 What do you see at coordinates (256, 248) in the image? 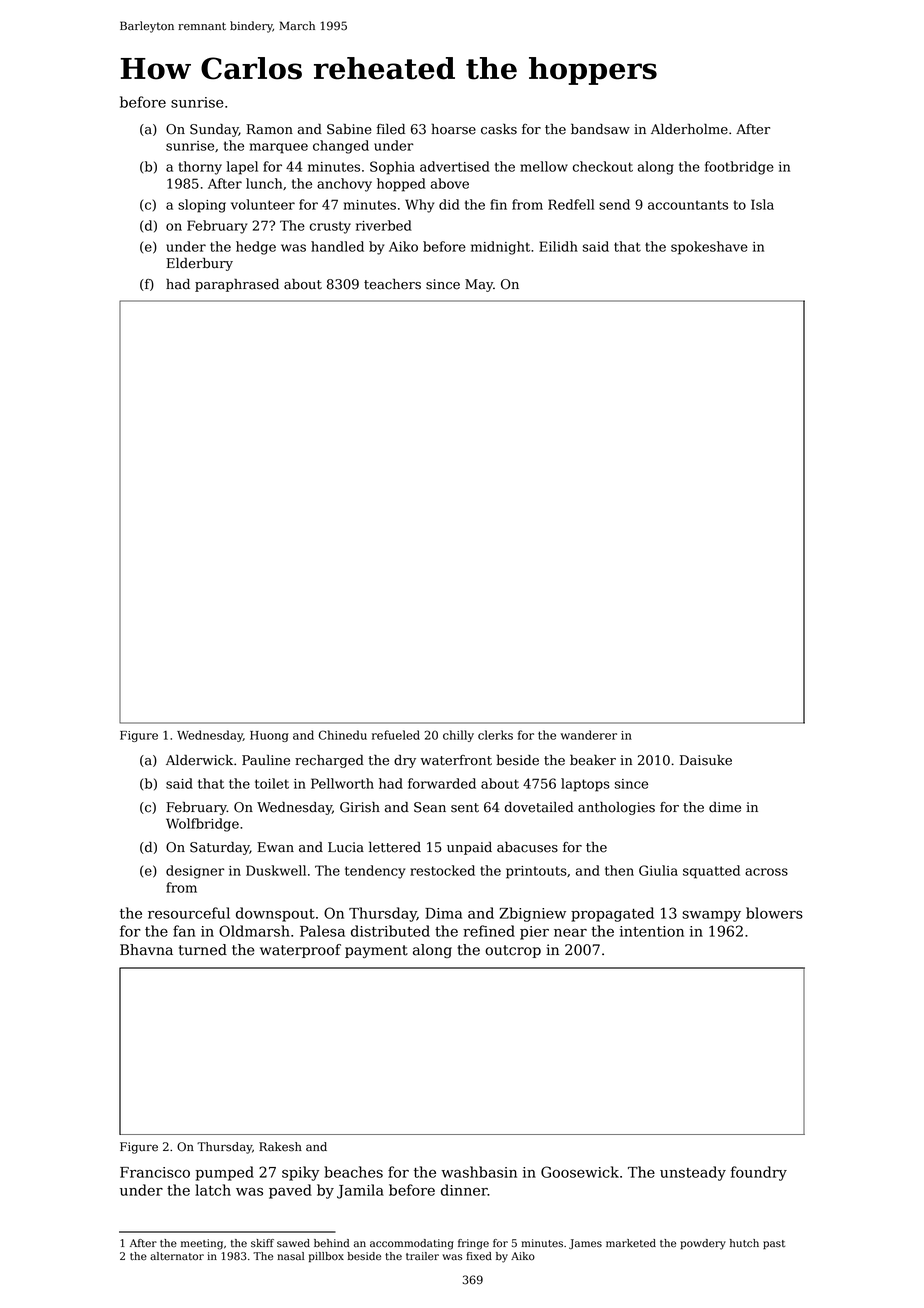
I see `hedge` at bounding box center [256, 248].
